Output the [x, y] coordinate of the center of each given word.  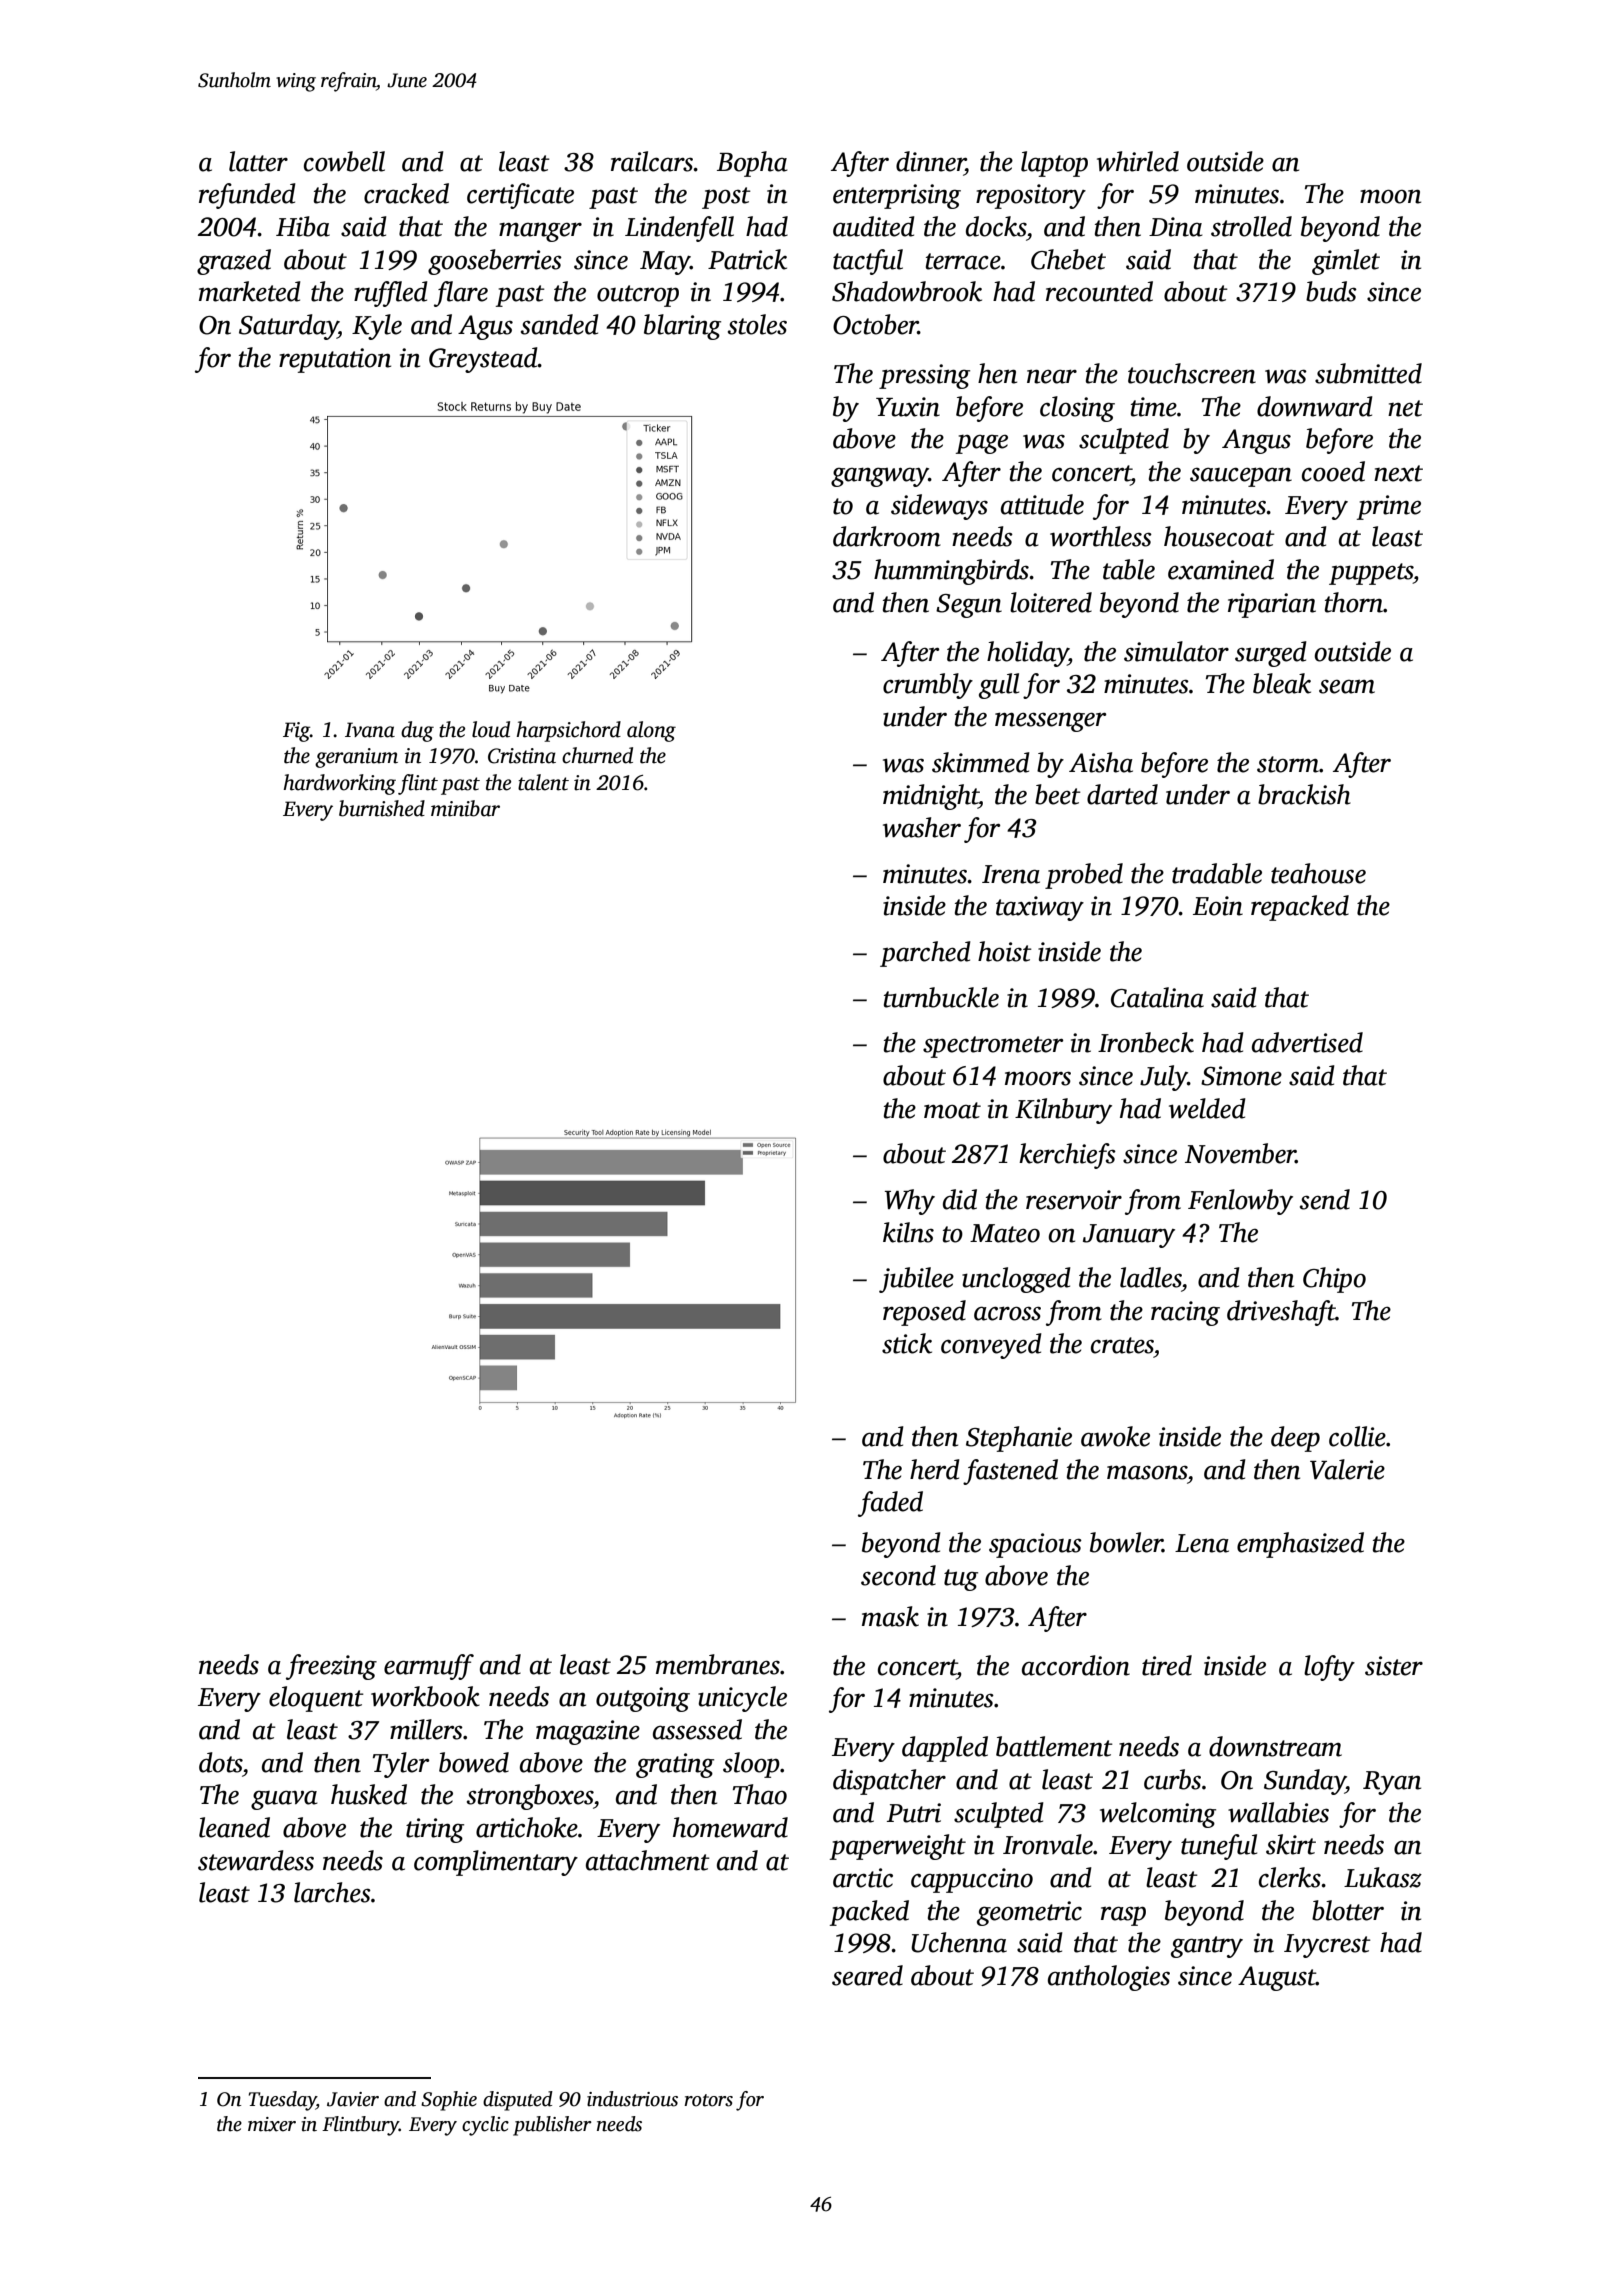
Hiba [303, 226]
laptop [1054, 164]
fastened [1010, 1472]
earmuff [429, 1667]
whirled [1138, 161]
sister [1394, 1666]
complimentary [496, 1863]
